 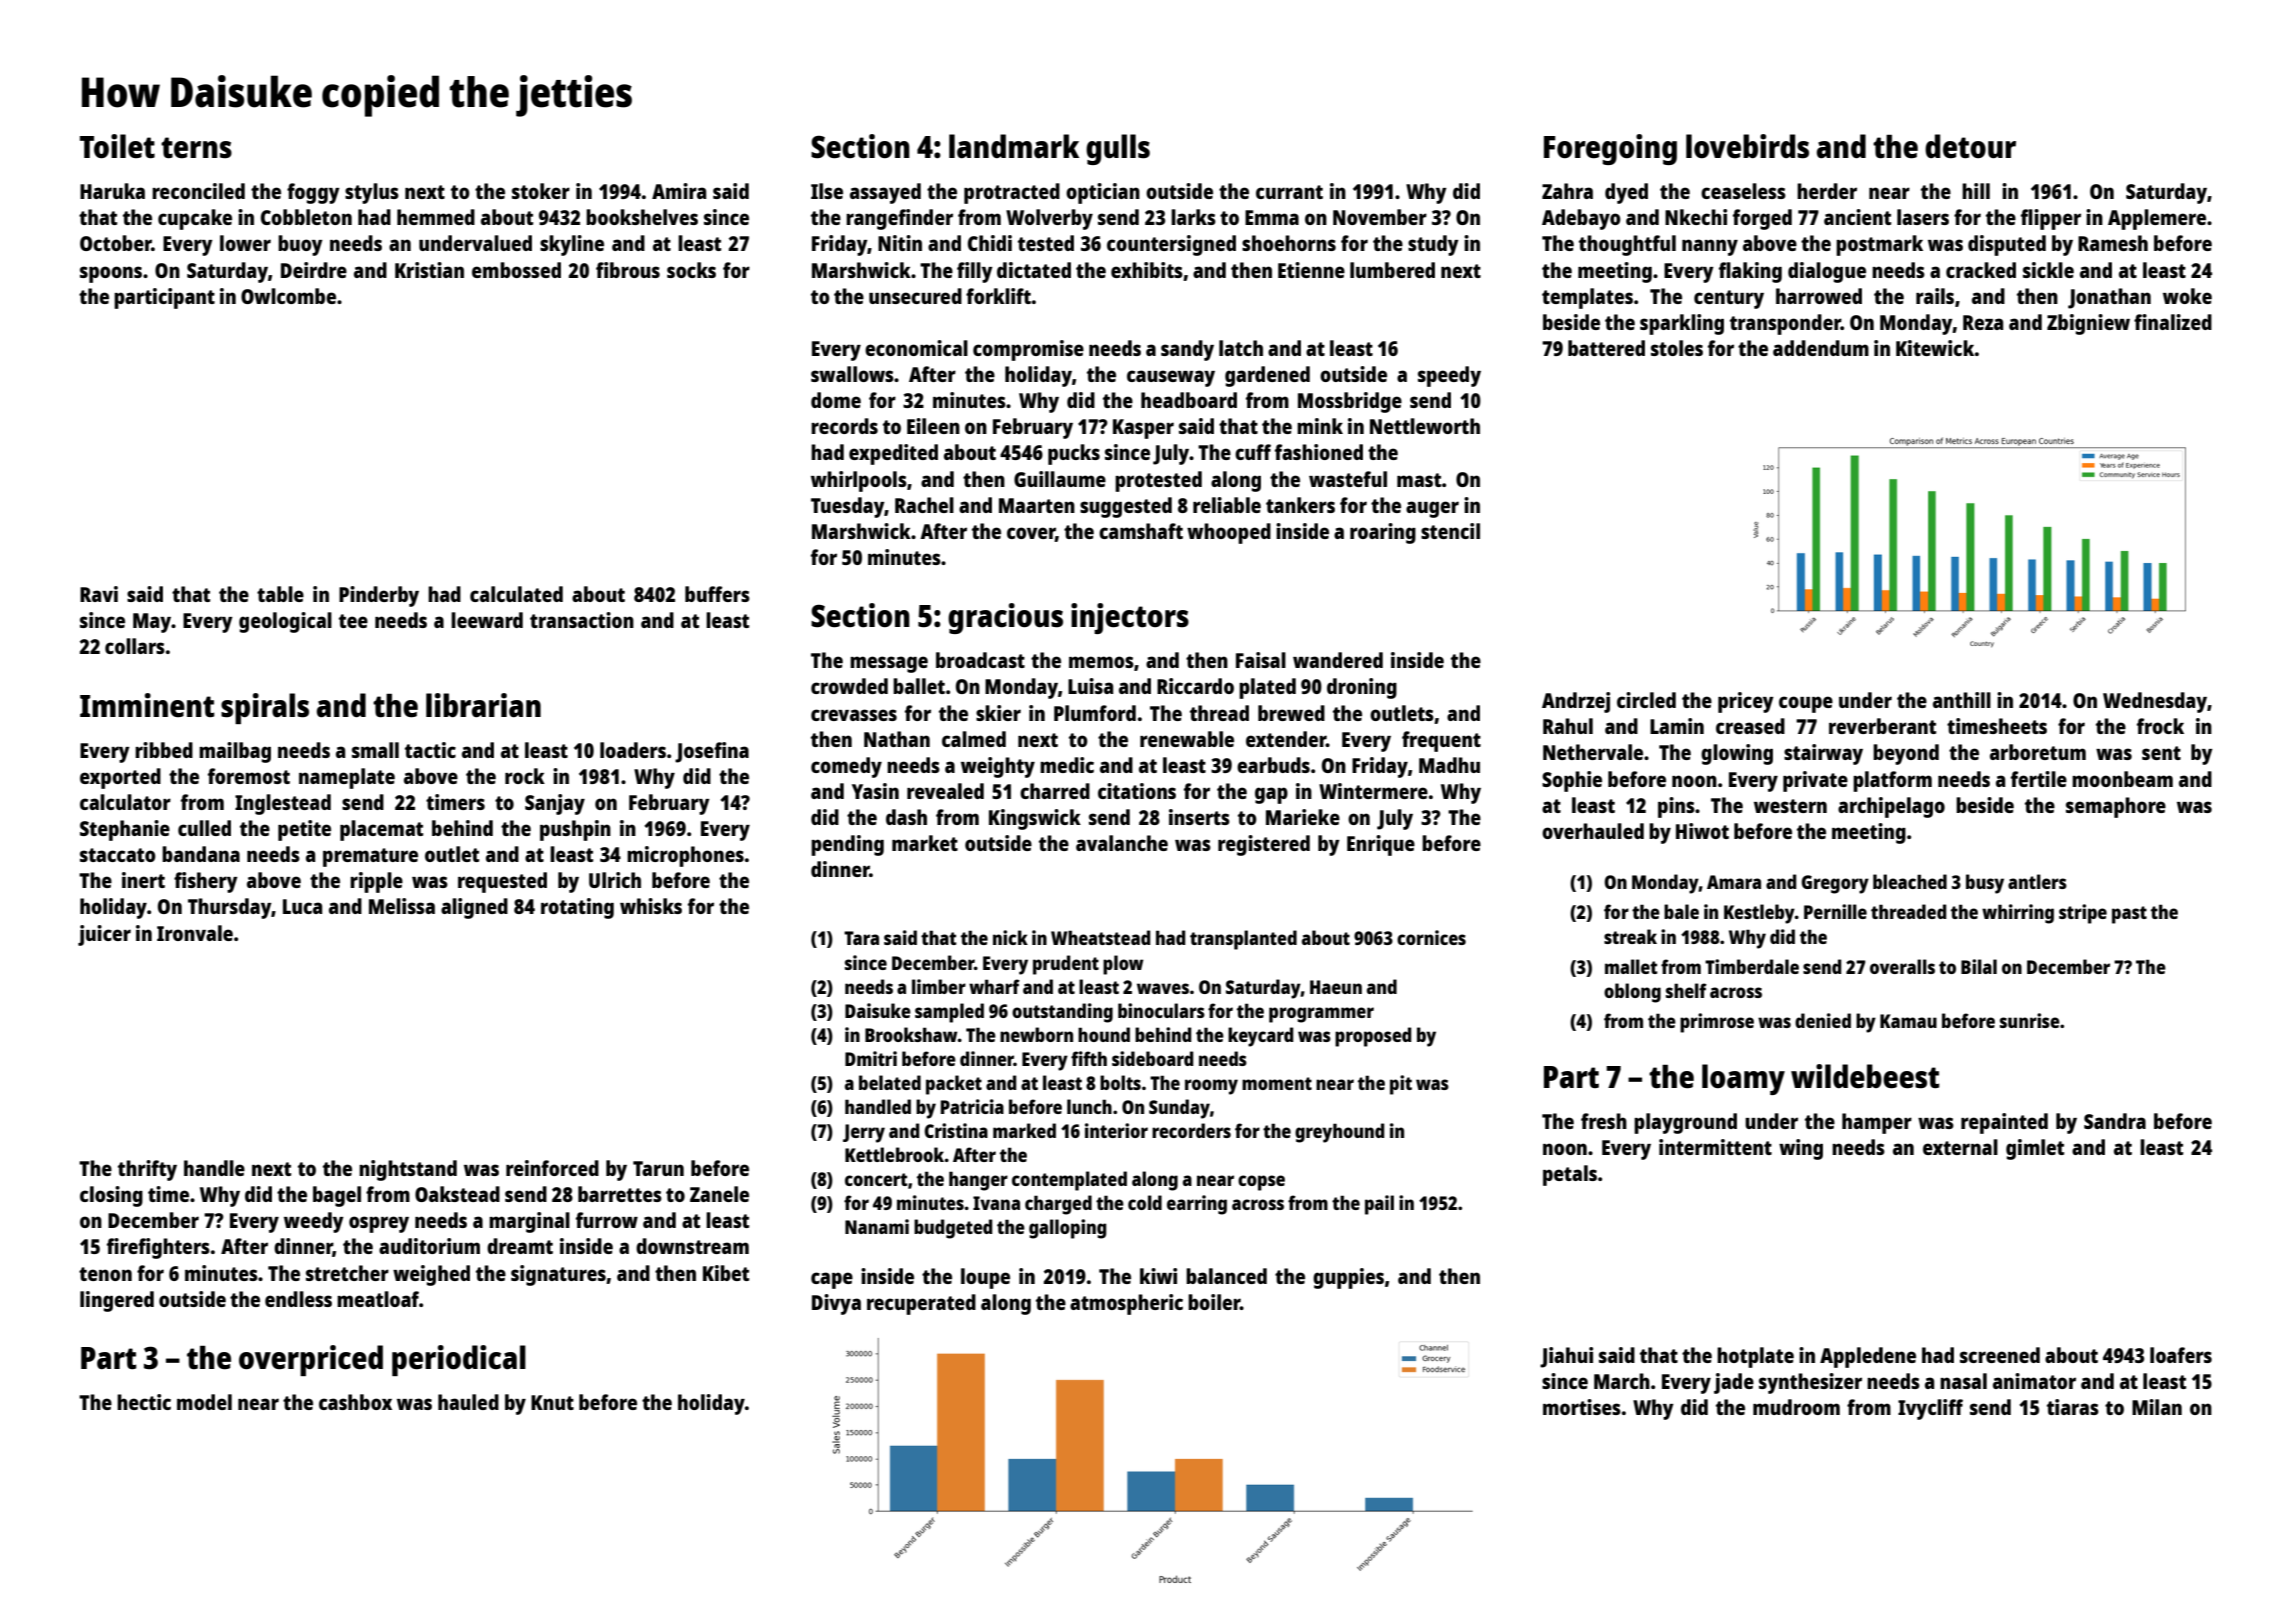 I want to click on unsecured, so click(x=915, y=296).
